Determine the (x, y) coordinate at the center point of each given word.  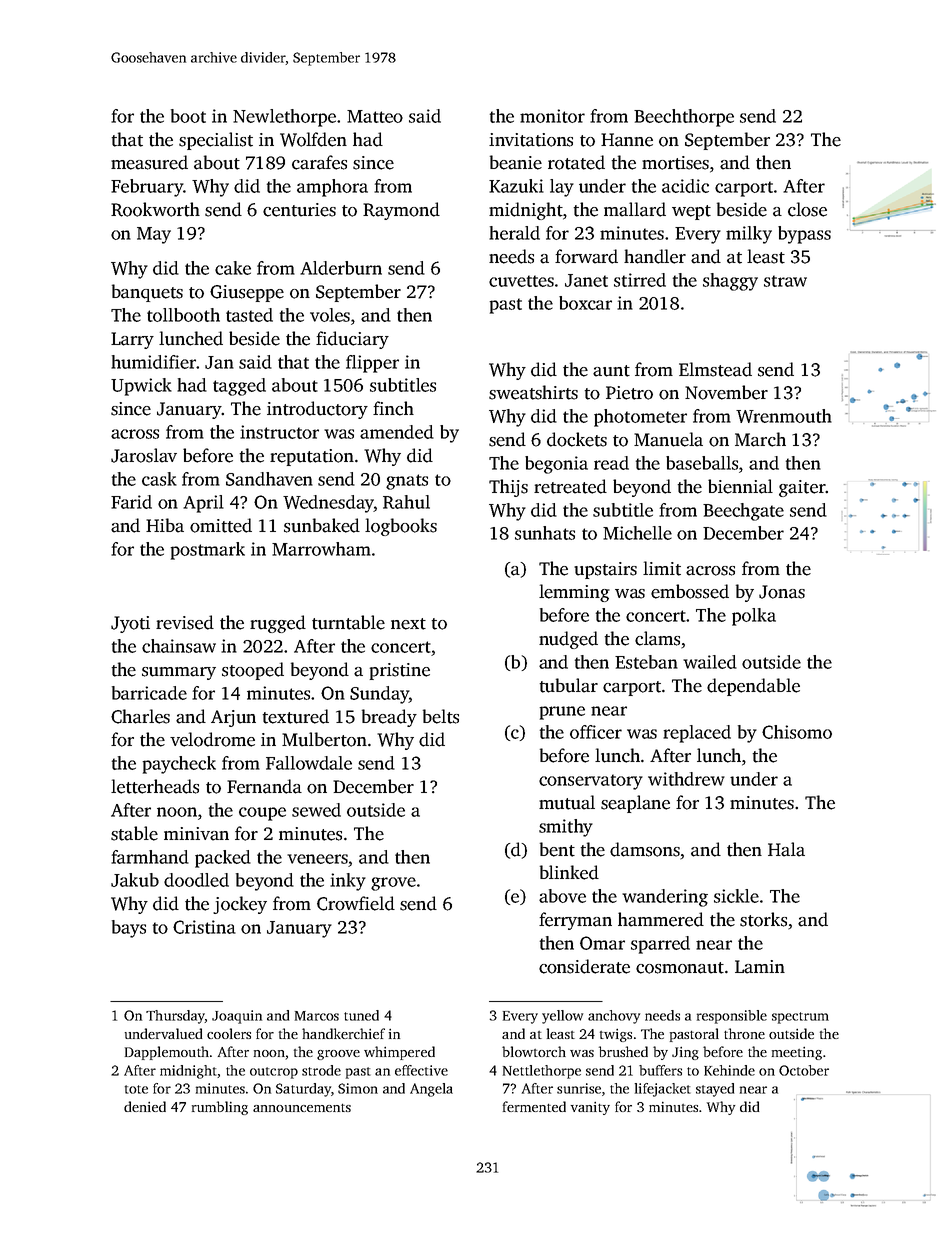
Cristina (204, 927)
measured (149, 162)
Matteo (375, 116)
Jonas (782, 592)
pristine (400, 671)
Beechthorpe (684, 118)
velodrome (212, 739)
